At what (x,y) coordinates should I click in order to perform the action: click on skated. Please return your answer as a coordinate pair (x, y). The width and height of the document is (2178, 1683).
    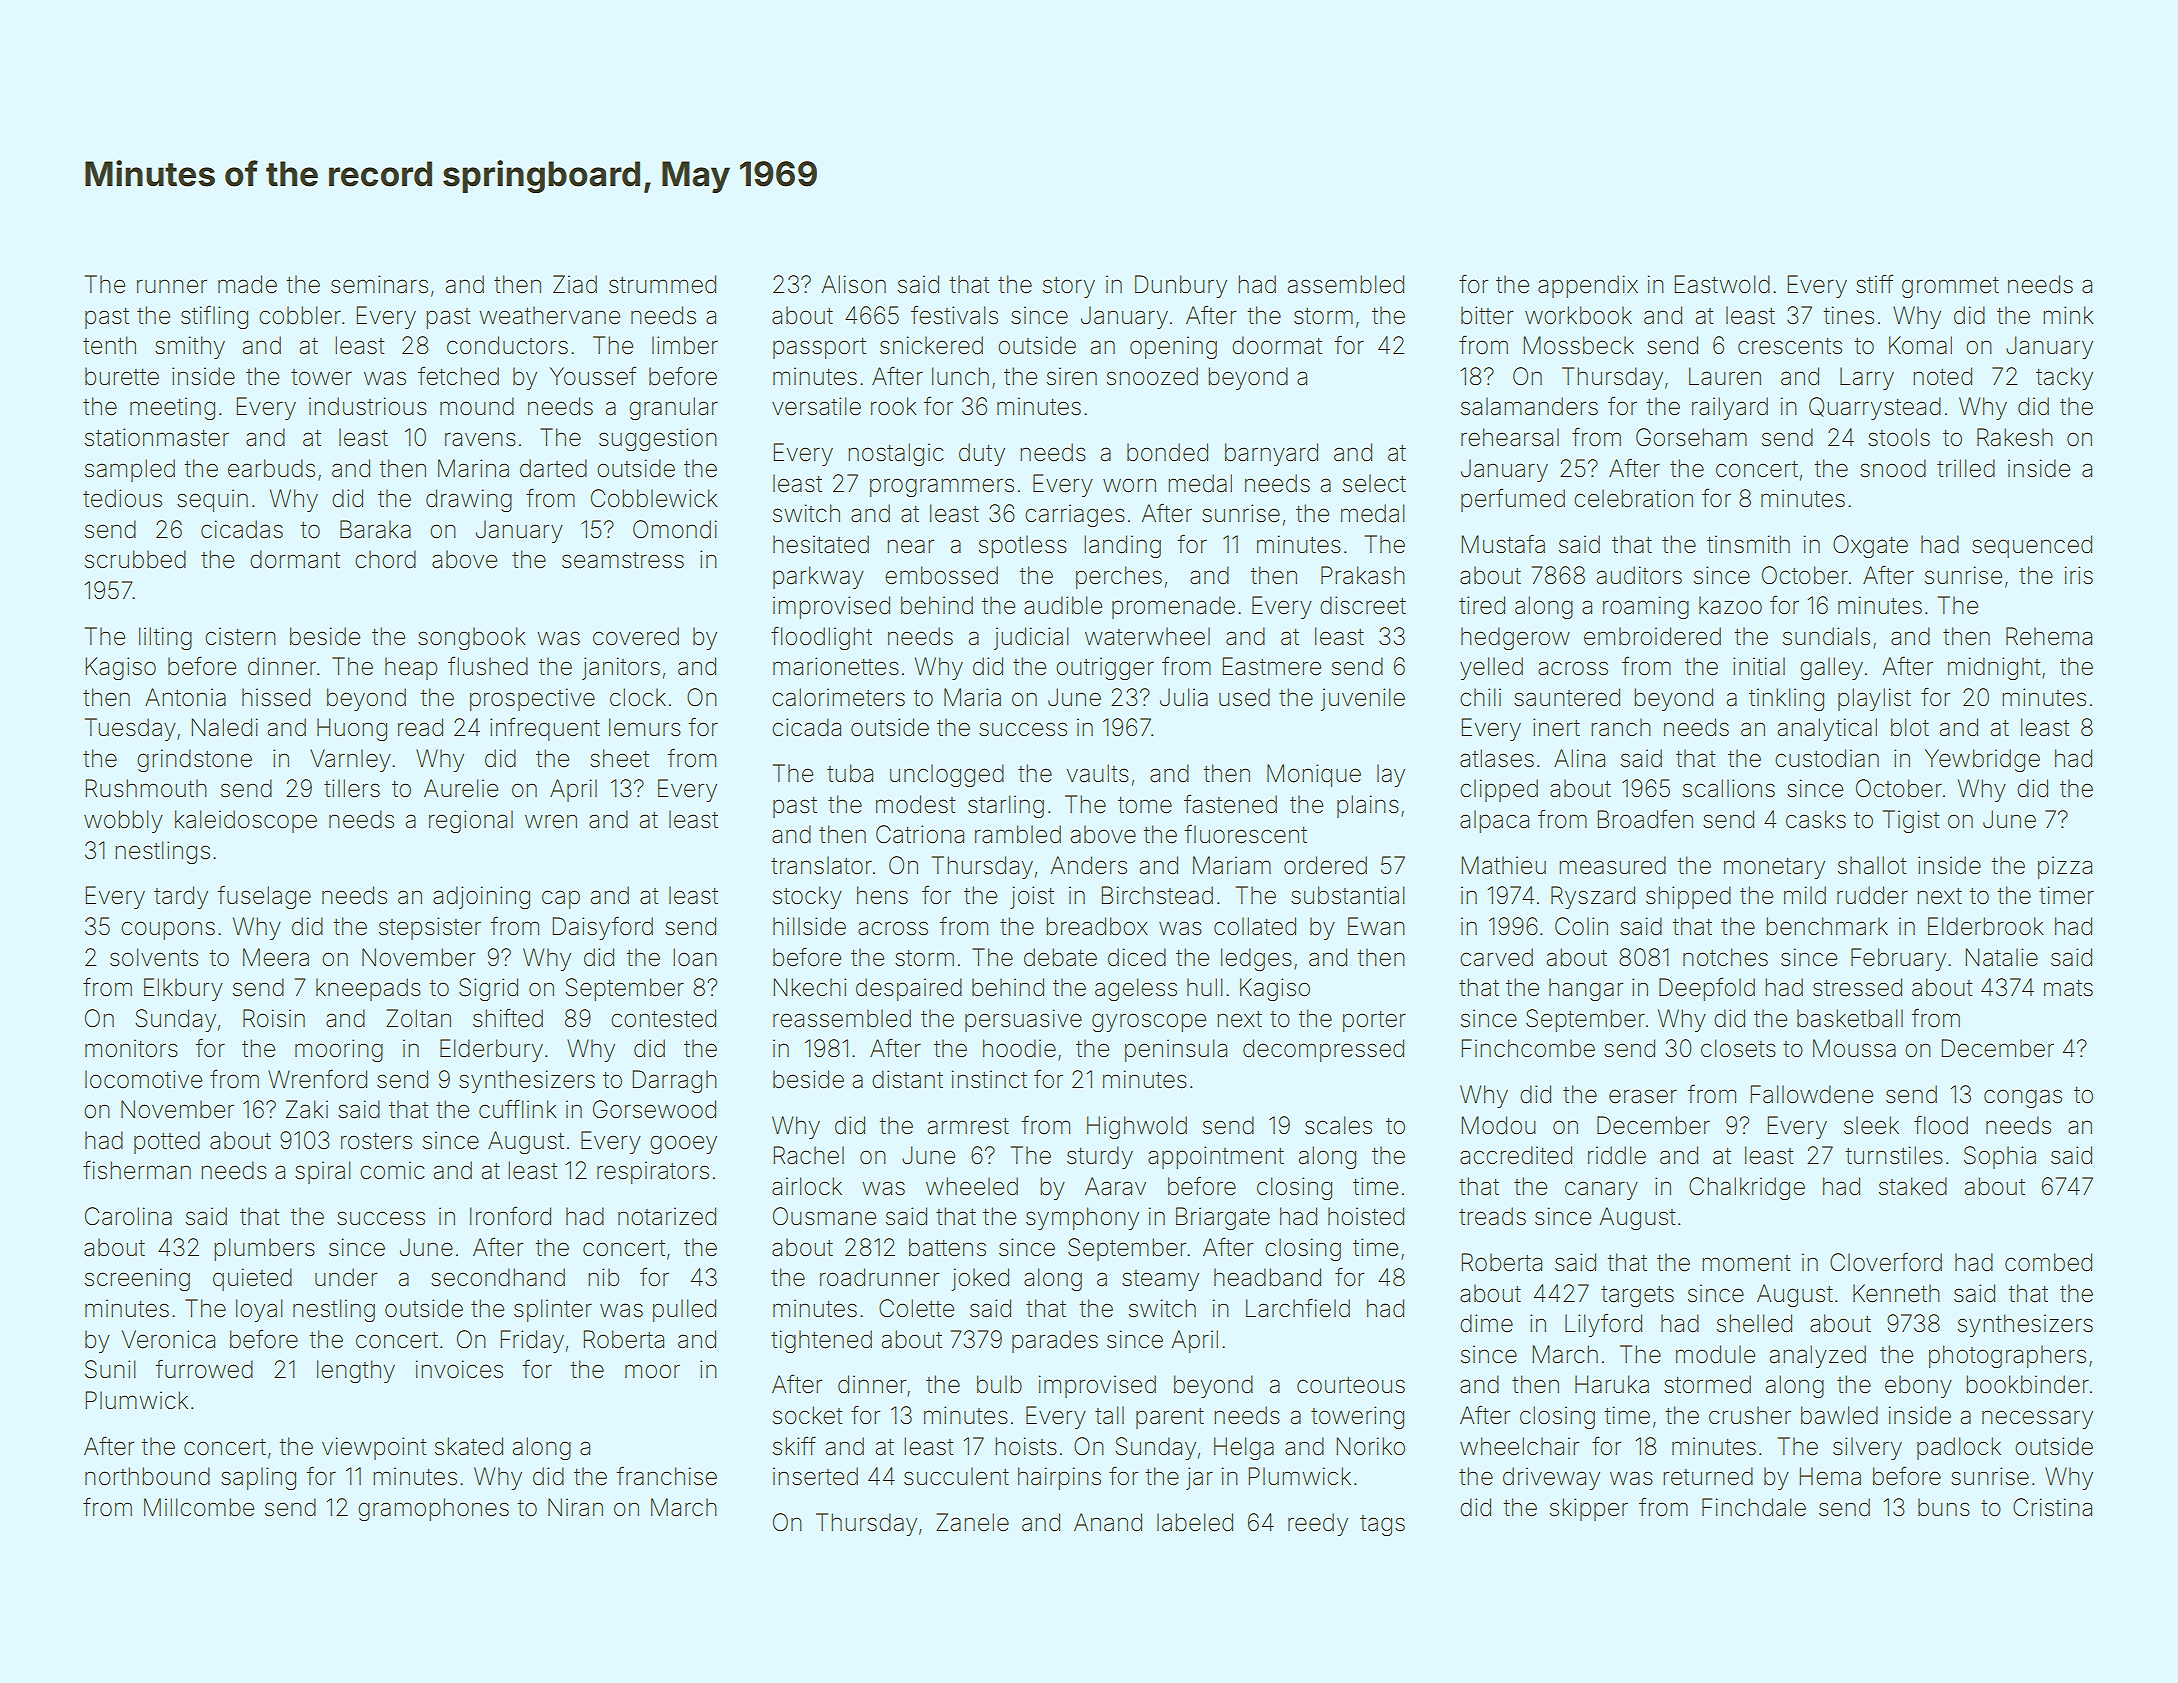
    Looking at the image, I should click on (469, 1446).
